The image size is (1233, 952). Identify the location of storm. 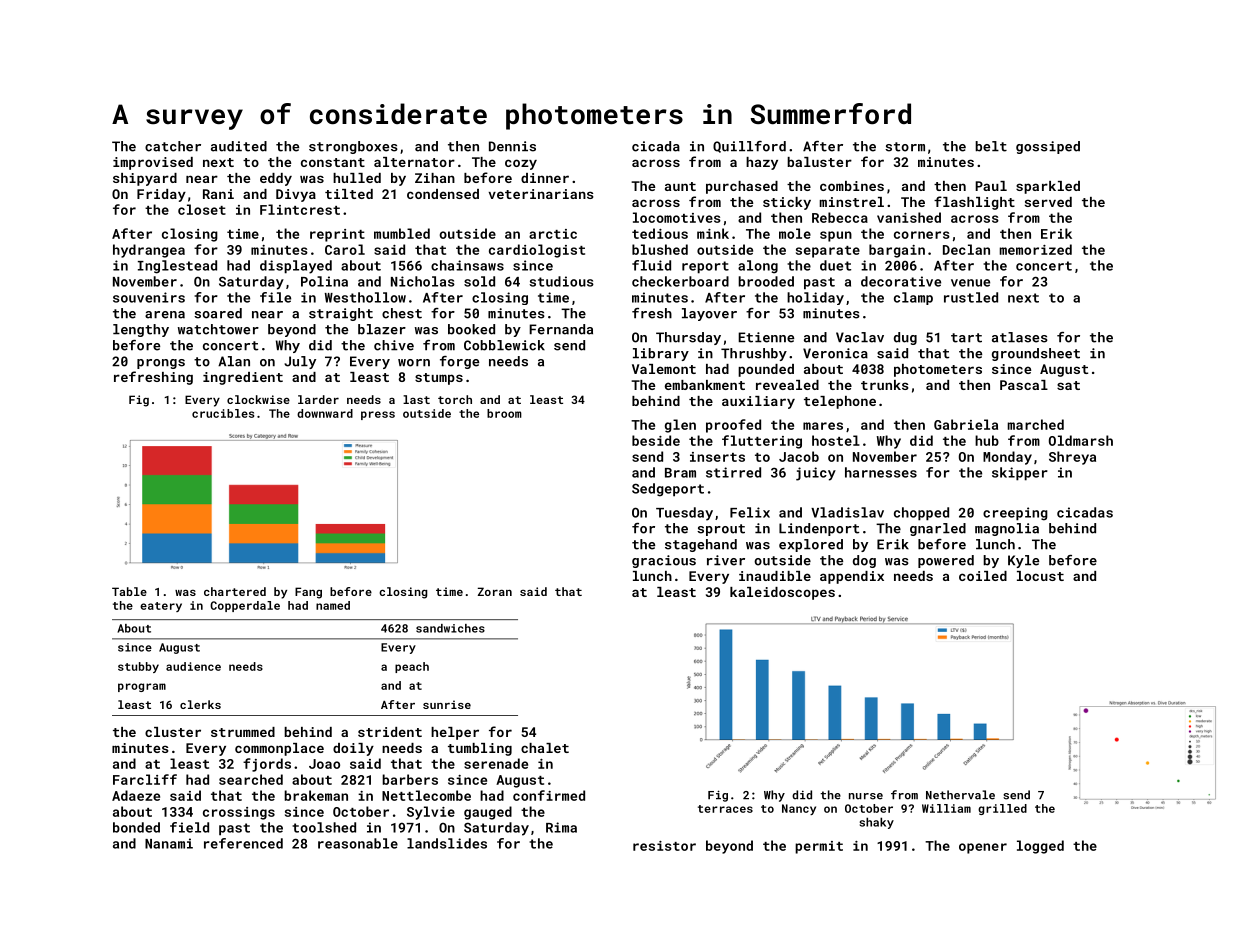
(905, 147).
